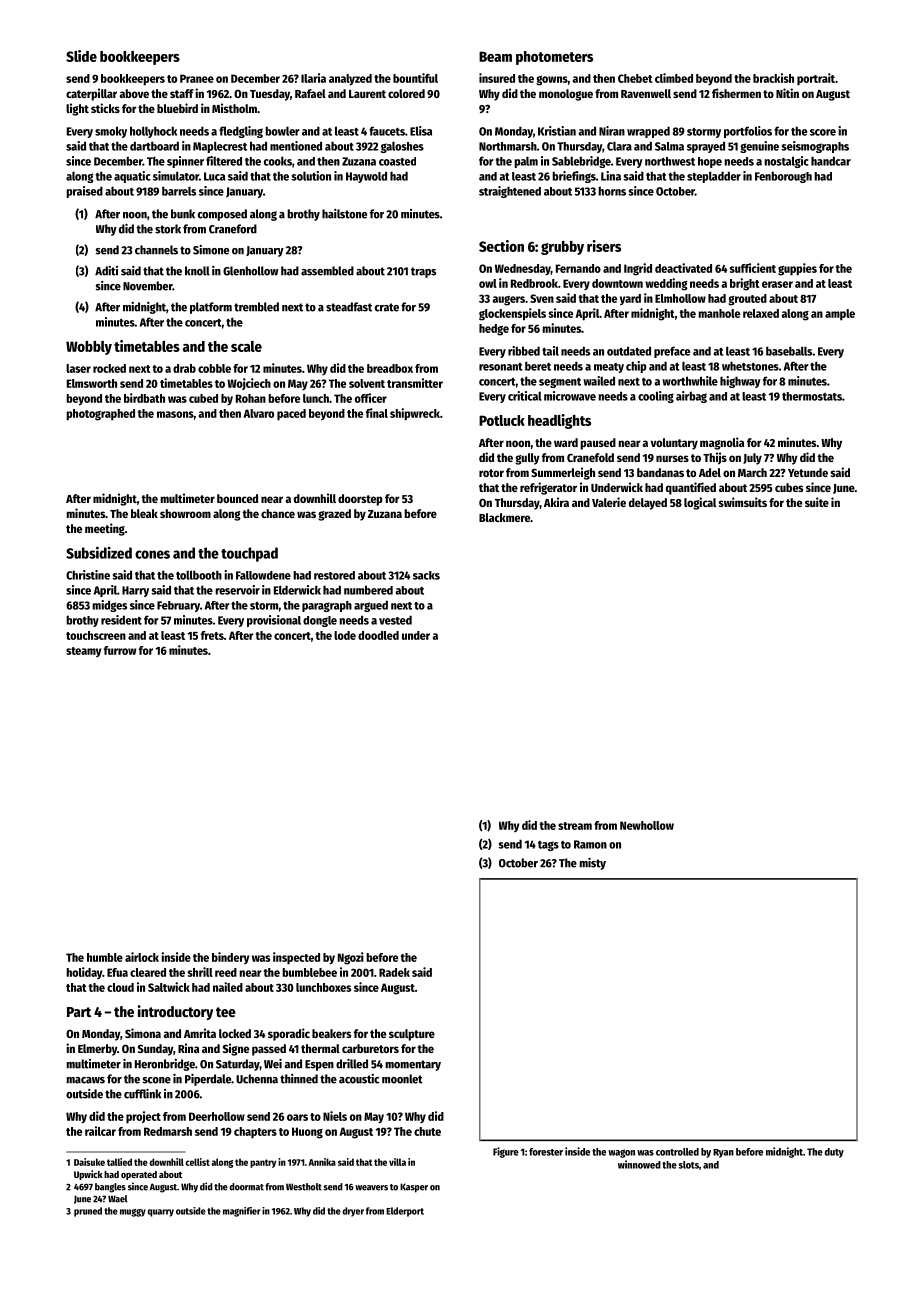  Describe the element at coordinates (175, 414) in the screenshot. I see `masons` at that location.
